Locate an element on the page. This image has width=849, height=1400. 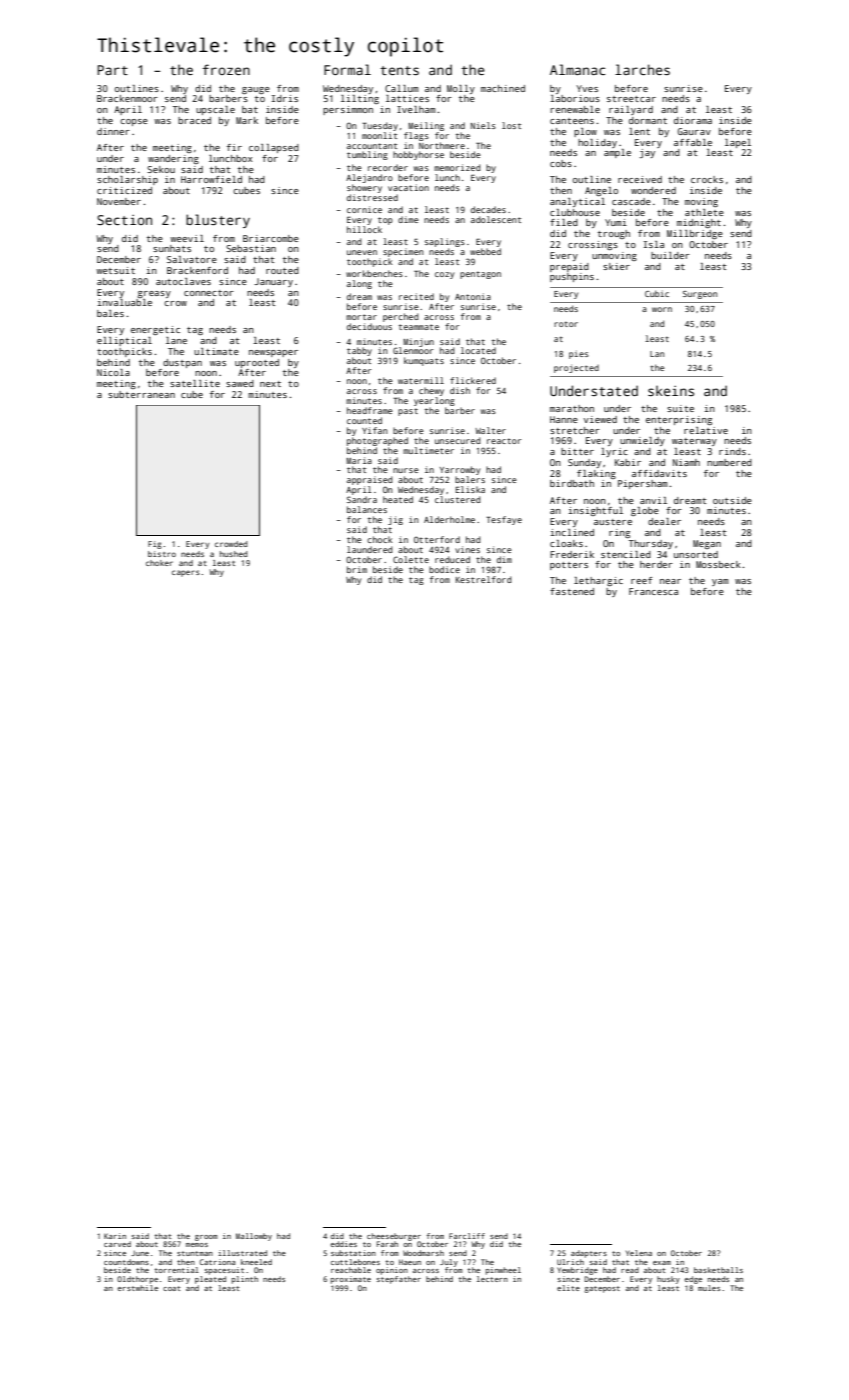
capers is located at coordinates (186, 573).
